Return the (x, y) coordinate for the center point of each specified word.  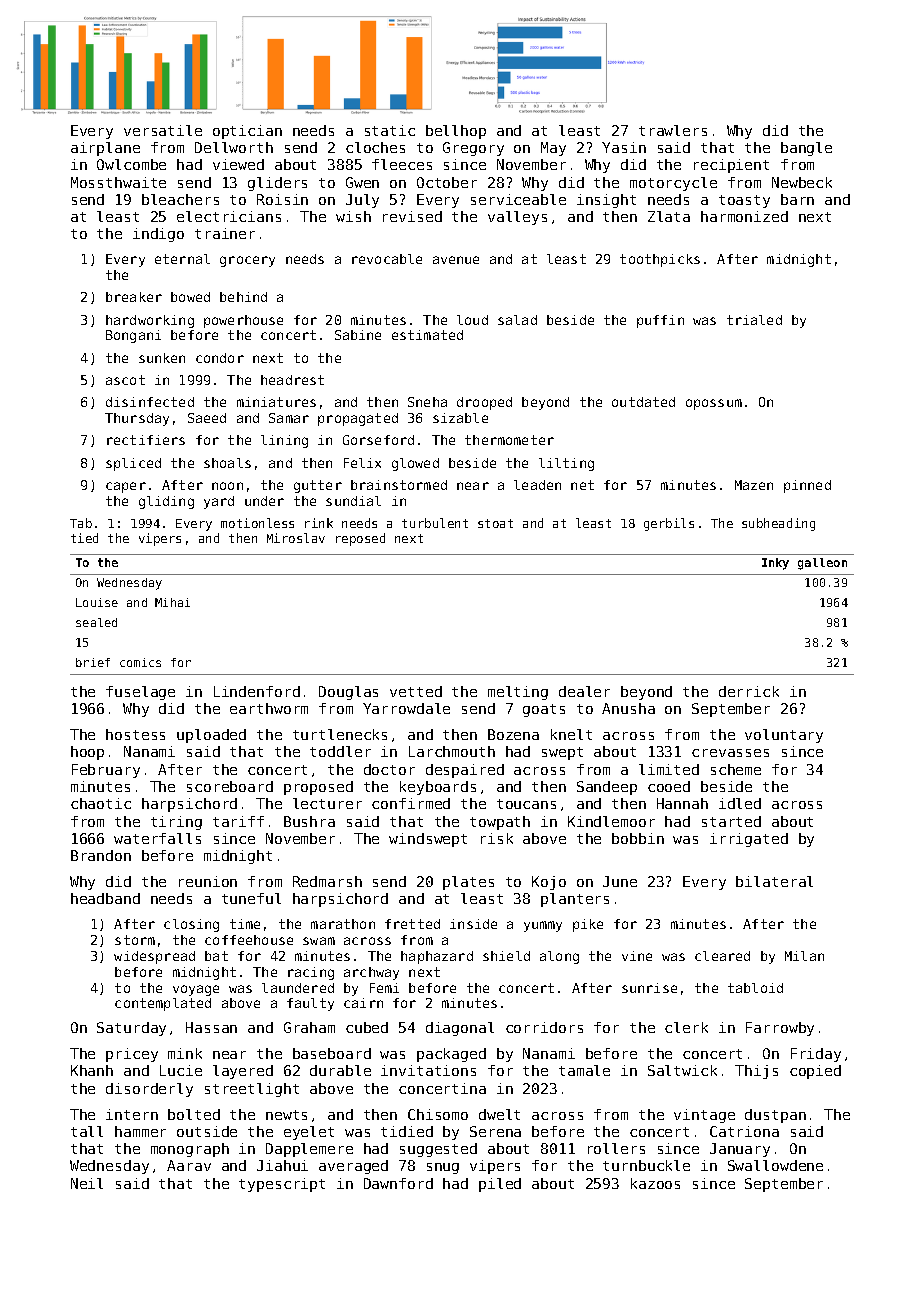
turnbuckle (646, 1165)
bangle (806, 149)
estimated (427, 335)
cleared (722, 956)
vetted (416, 691)
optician (247, 132)
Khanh (92, 1070)
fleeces (402, 164)
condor (220, 358)
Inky (775, 564)
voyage (196, 990)
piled (500, 1185)
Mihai (172, 602)
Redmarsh (327, 881)
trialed (754, 320)
